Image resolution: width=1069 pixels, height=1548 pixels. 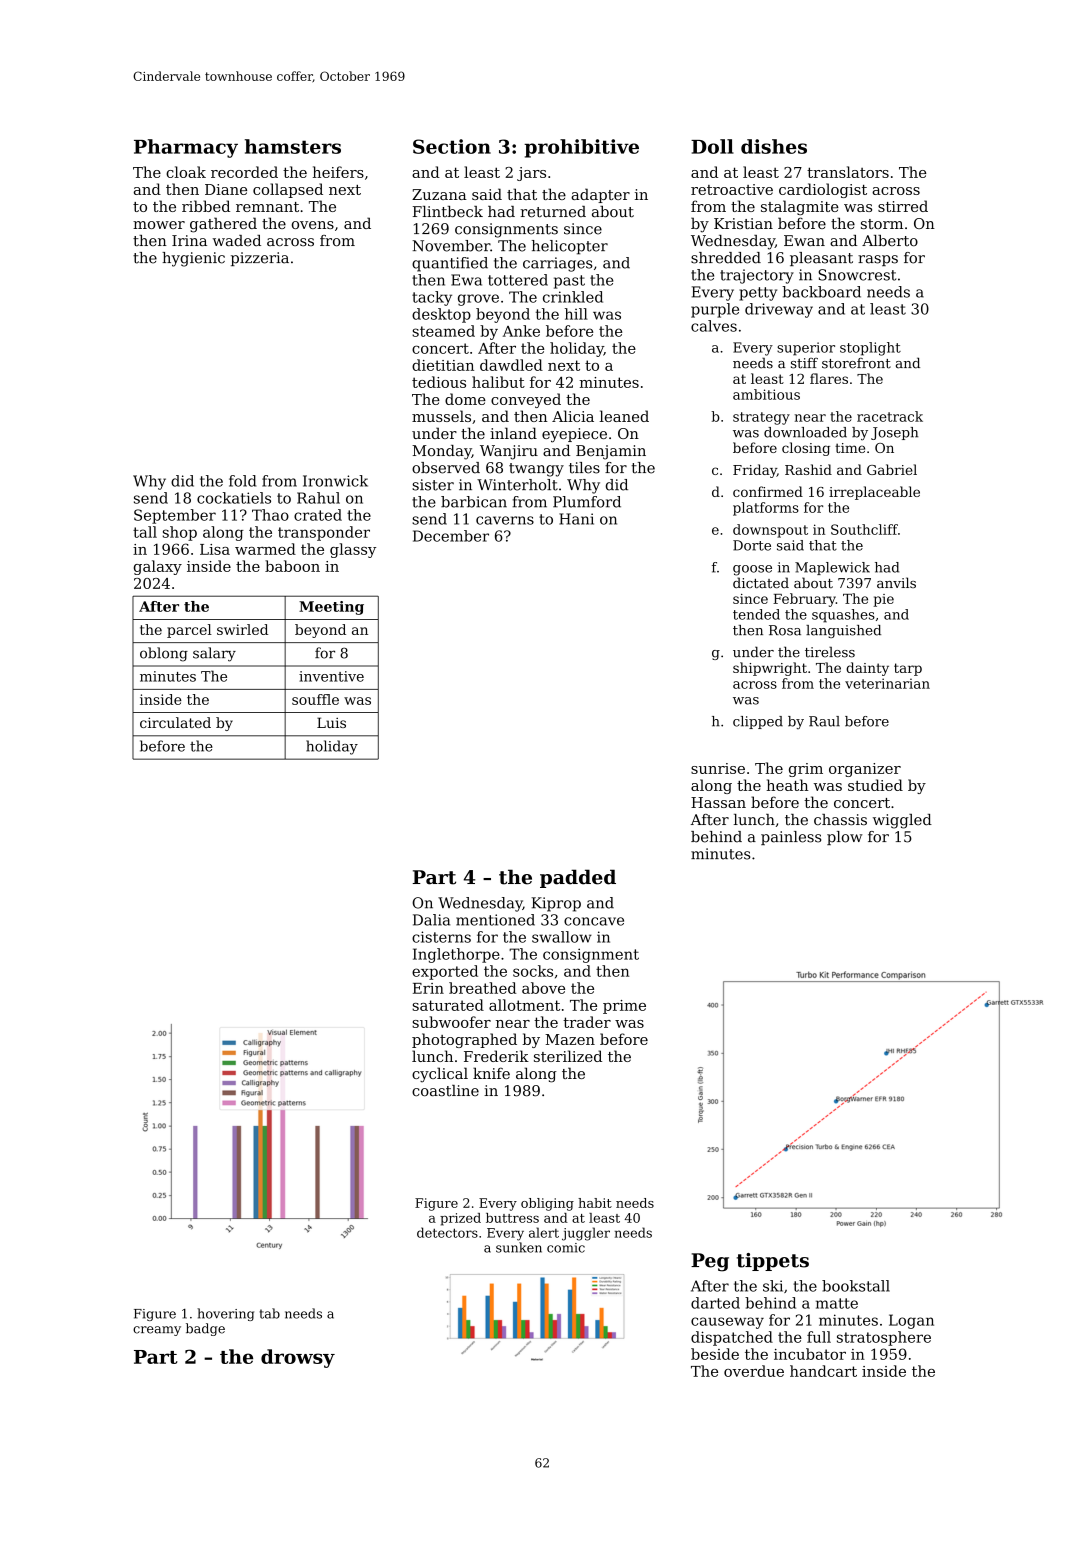 I want to click on Peg, so click(x=710, y=1262).
